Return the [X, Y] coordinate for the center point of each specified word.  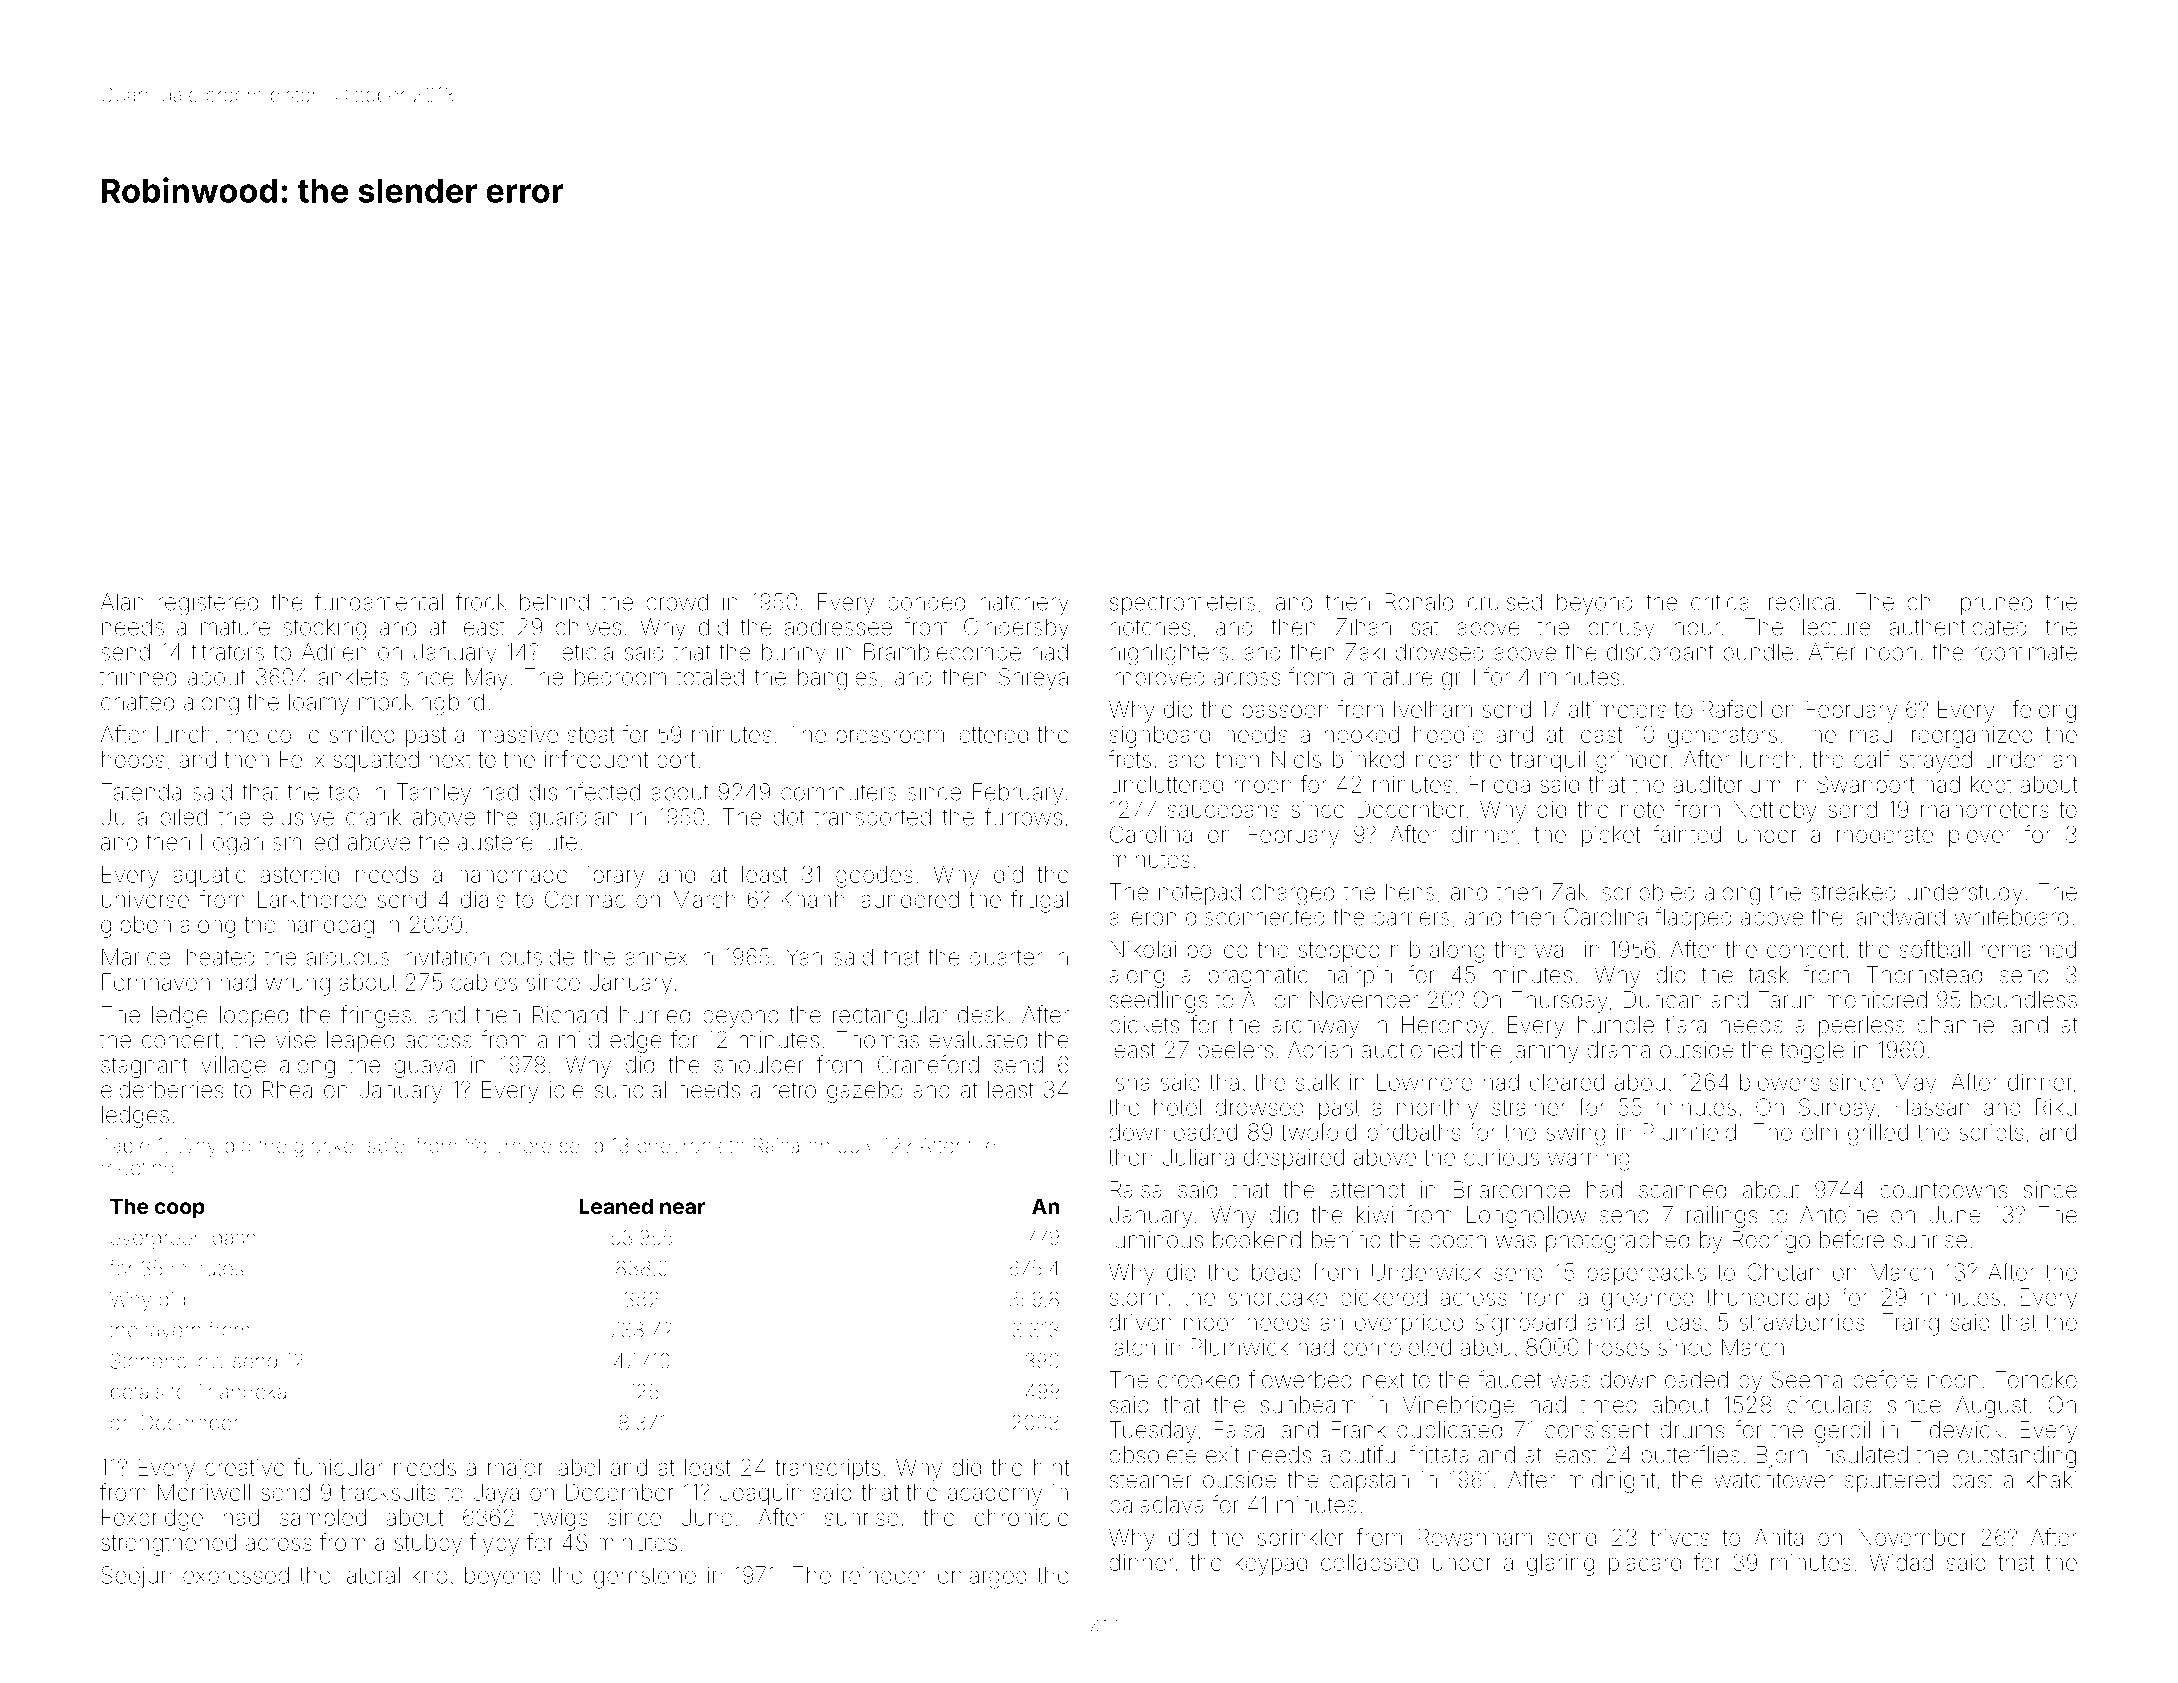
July [856, 1148]
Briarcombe [1511, 1190]
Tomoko [2036, 1380]
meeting [138, 1170]
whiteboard [2011, 917]
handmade [513, 874]
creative [245, 1467]
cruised [1505, 602]
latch [1132, 1347]
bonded [926, 602]
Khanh [813, 899]
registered [208, 604]
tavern [173, 1330]
